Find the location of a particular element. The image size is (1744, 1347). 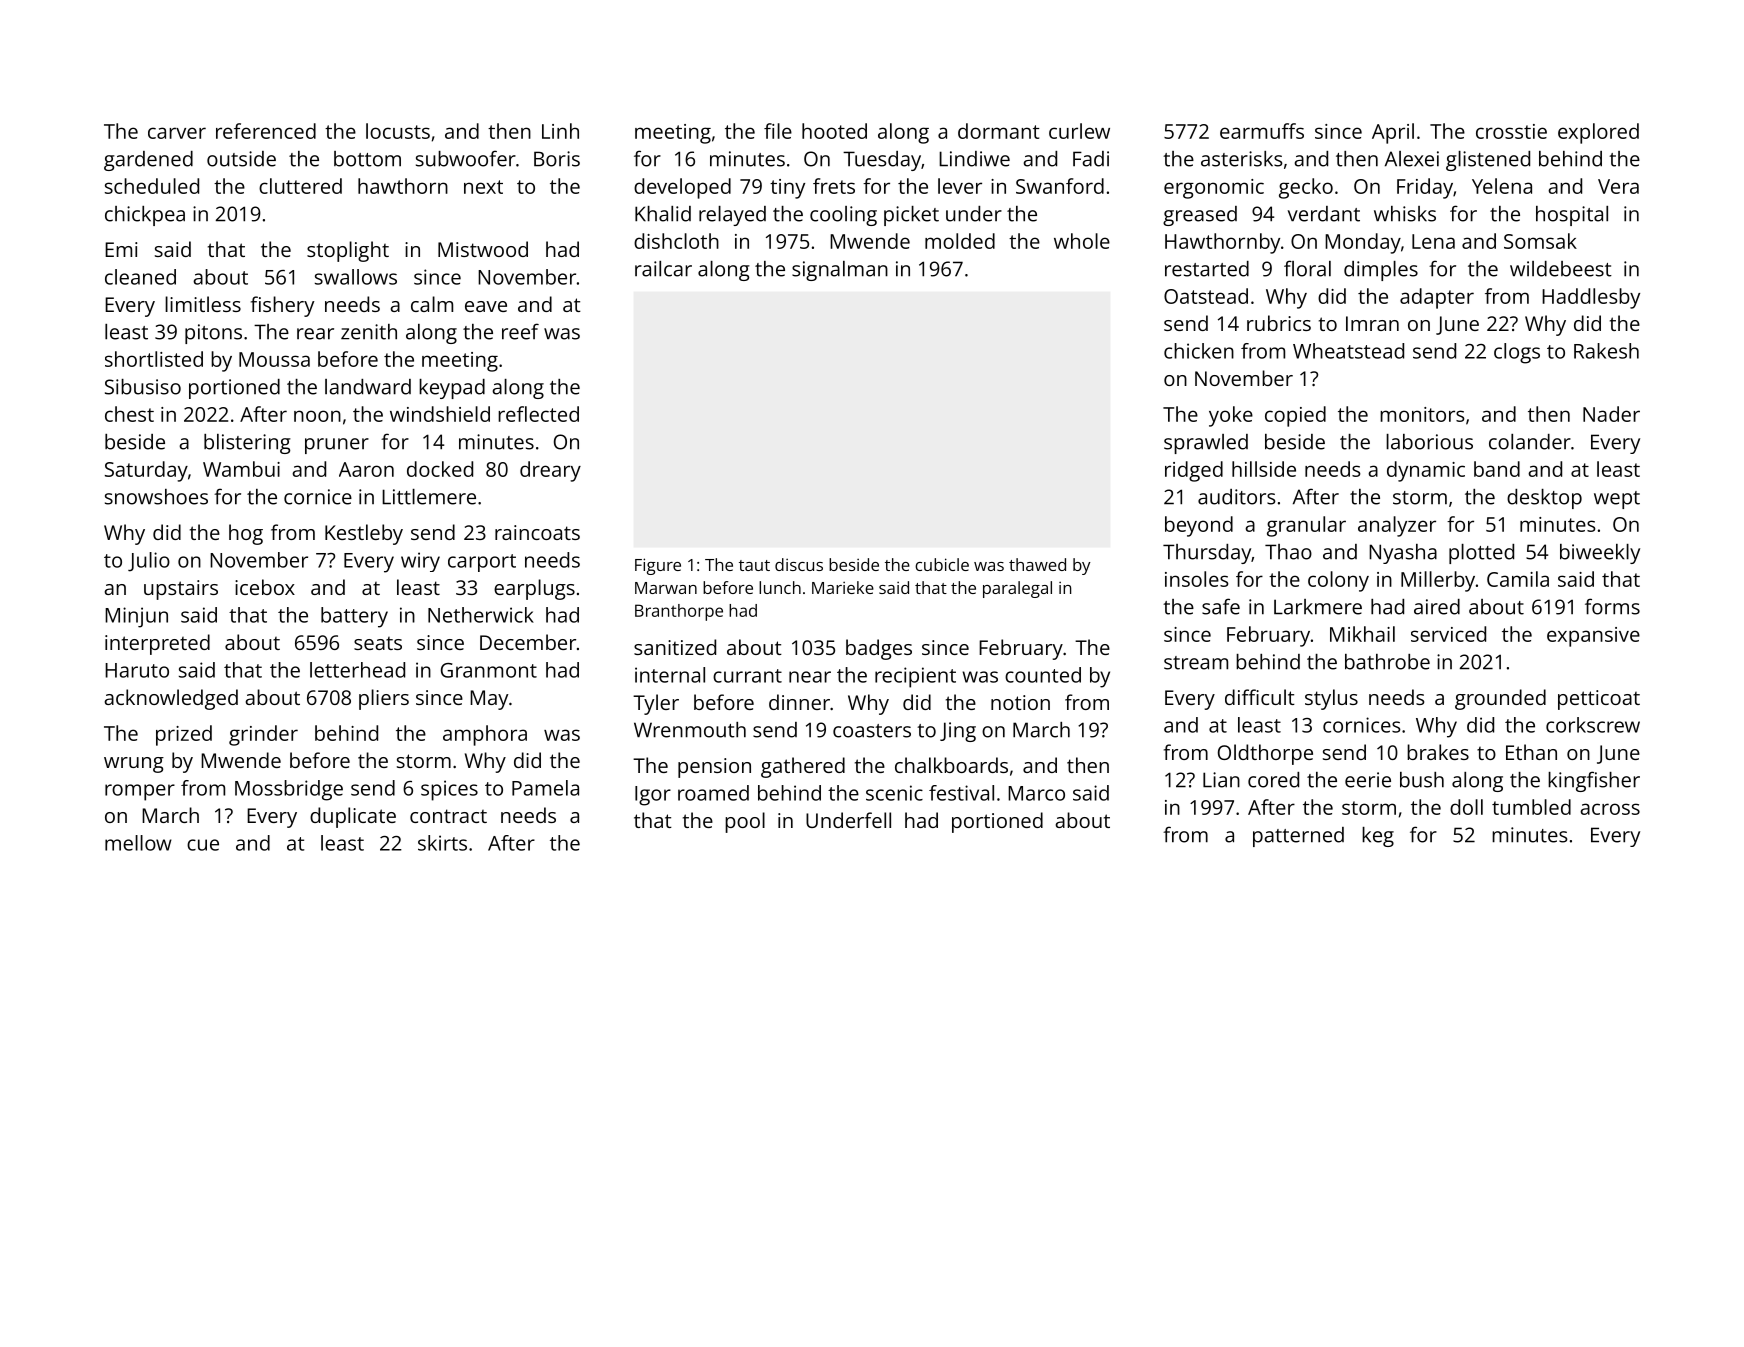

Mikhail is located at coordinates (1362, 634).
